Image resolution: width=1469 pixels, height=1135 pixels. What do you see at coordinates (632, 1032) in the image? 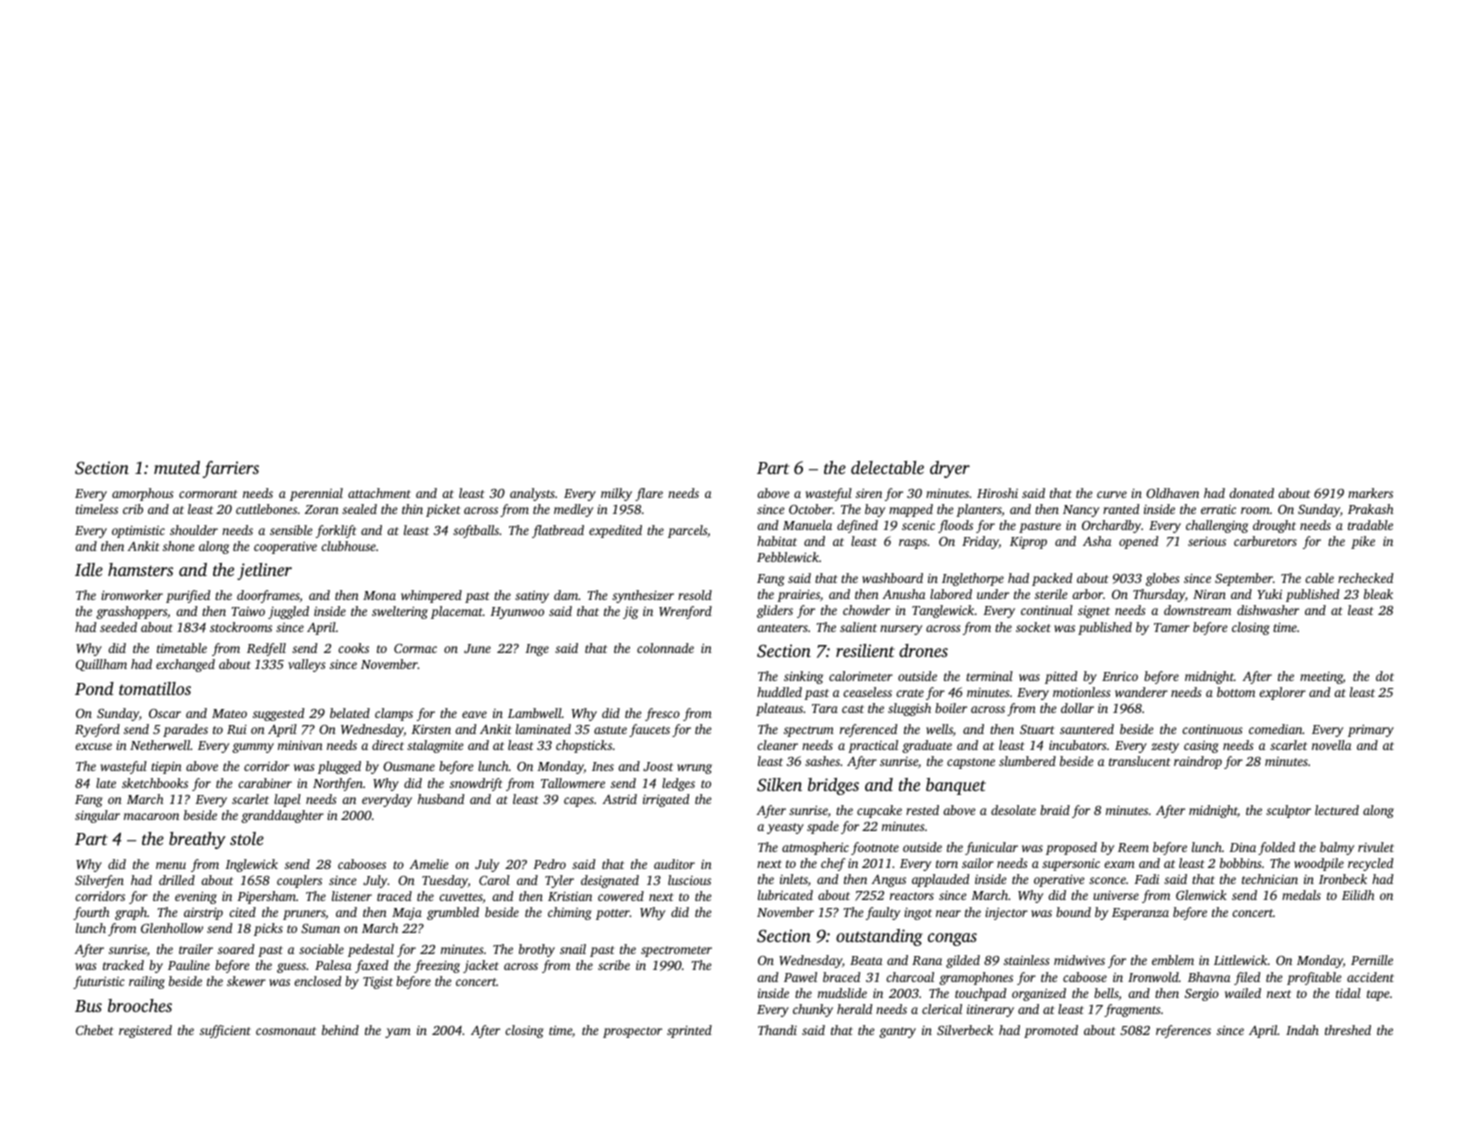
I see `prospector` at bounding box center [632, 1032].
